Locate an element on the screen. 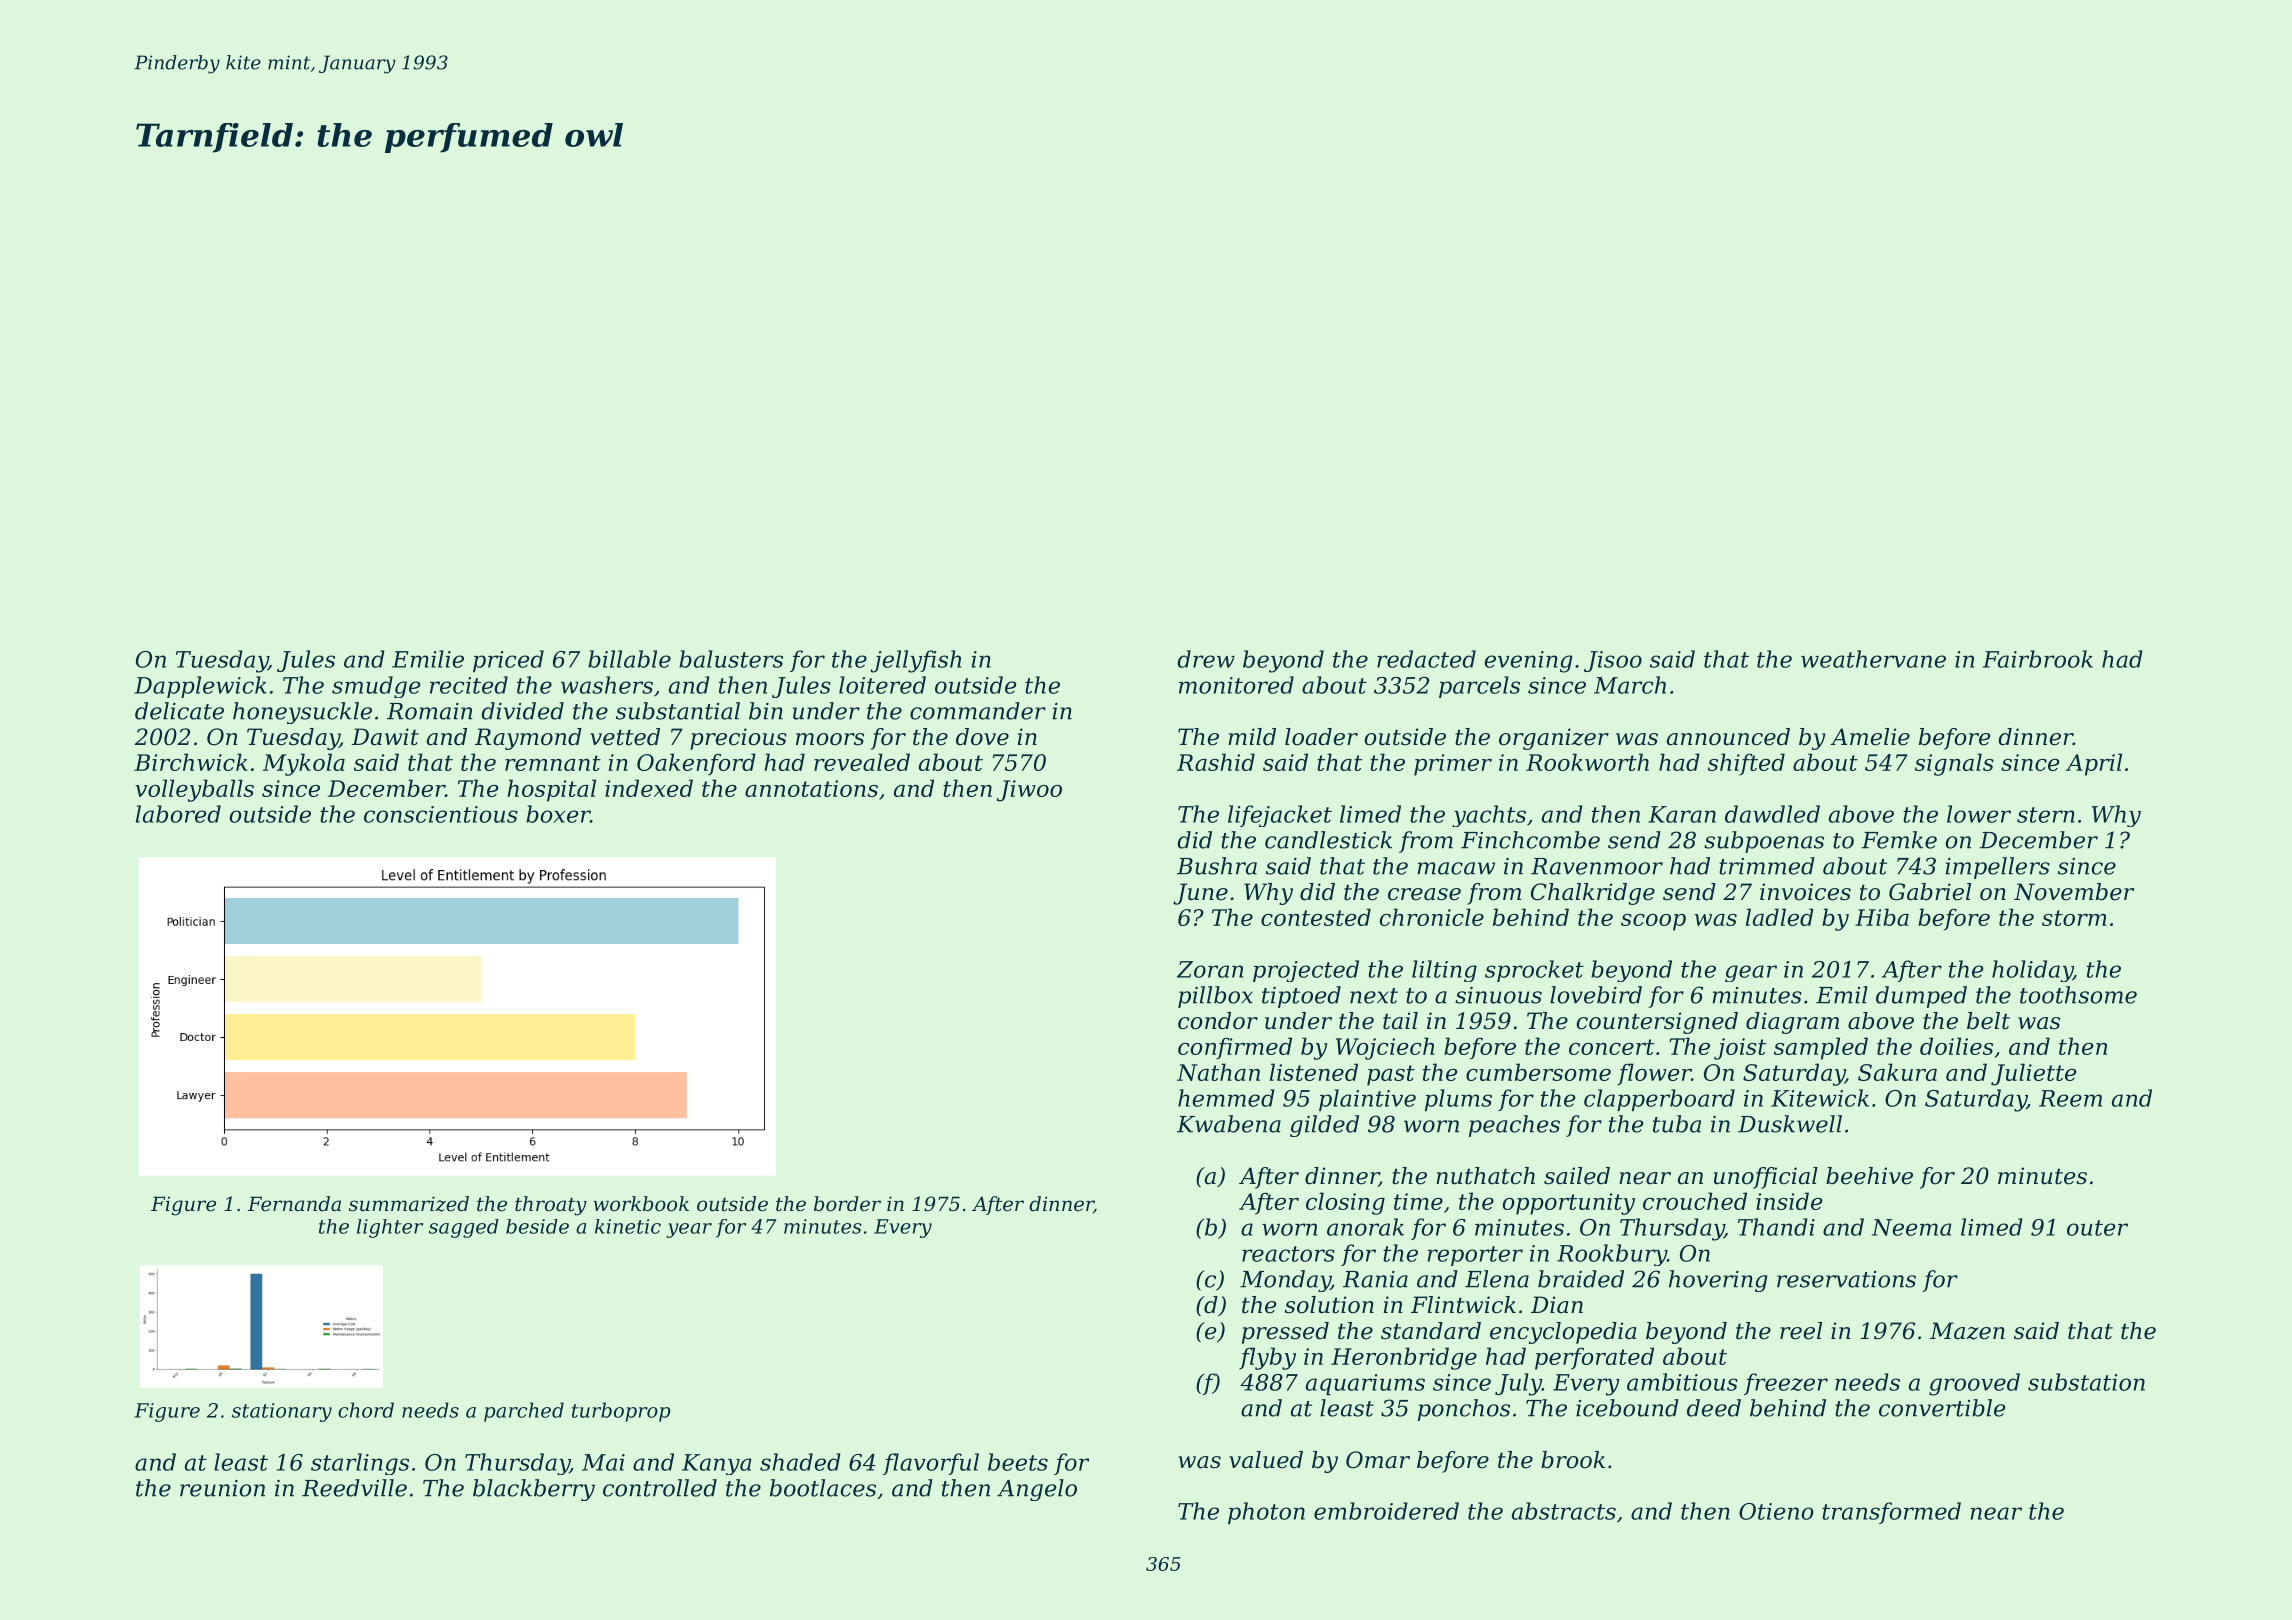  toothsome is located at coordinates (2078, 995).
